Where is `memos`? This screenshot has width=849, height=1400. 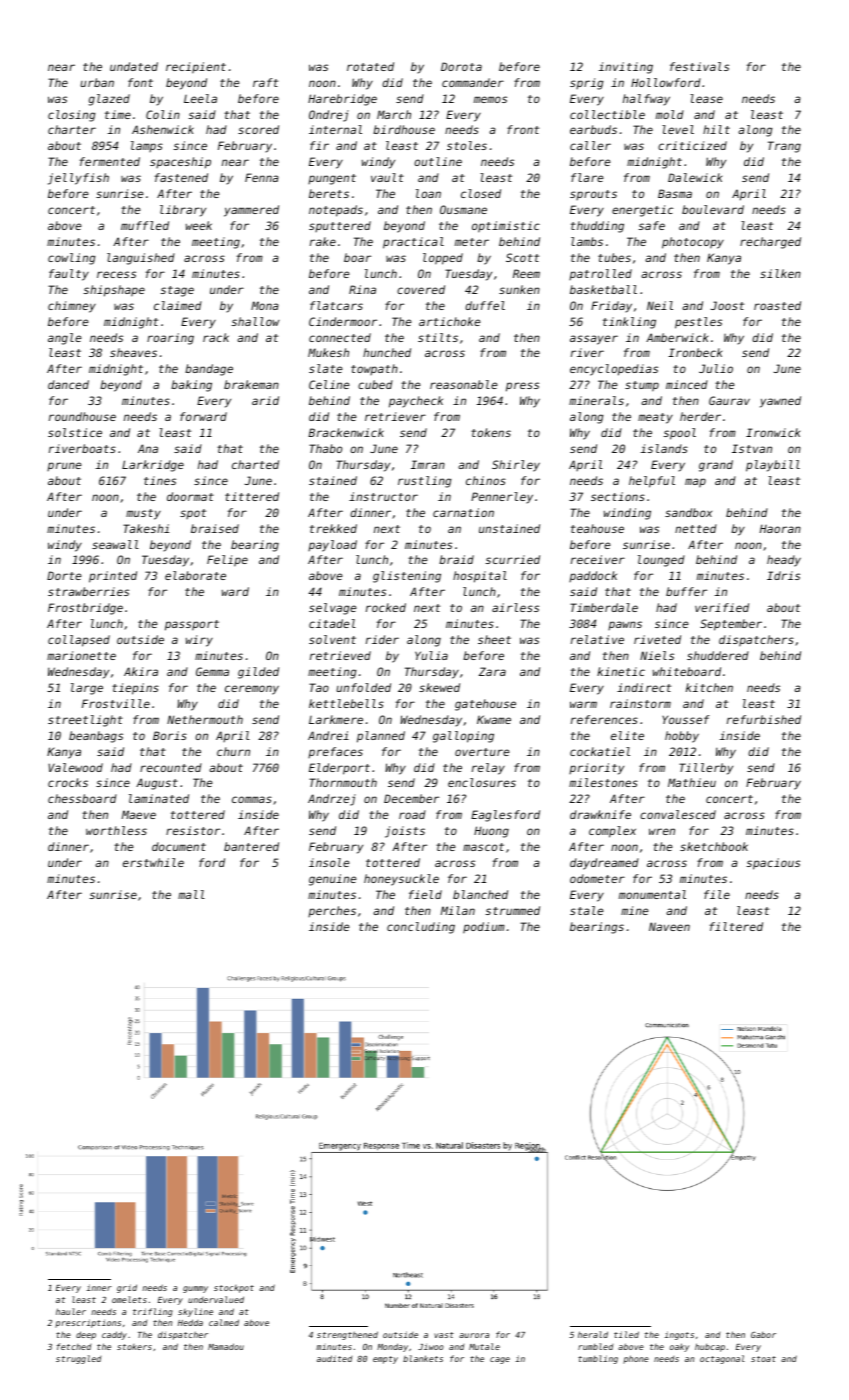 memos is located at coordinates (490, 99).
